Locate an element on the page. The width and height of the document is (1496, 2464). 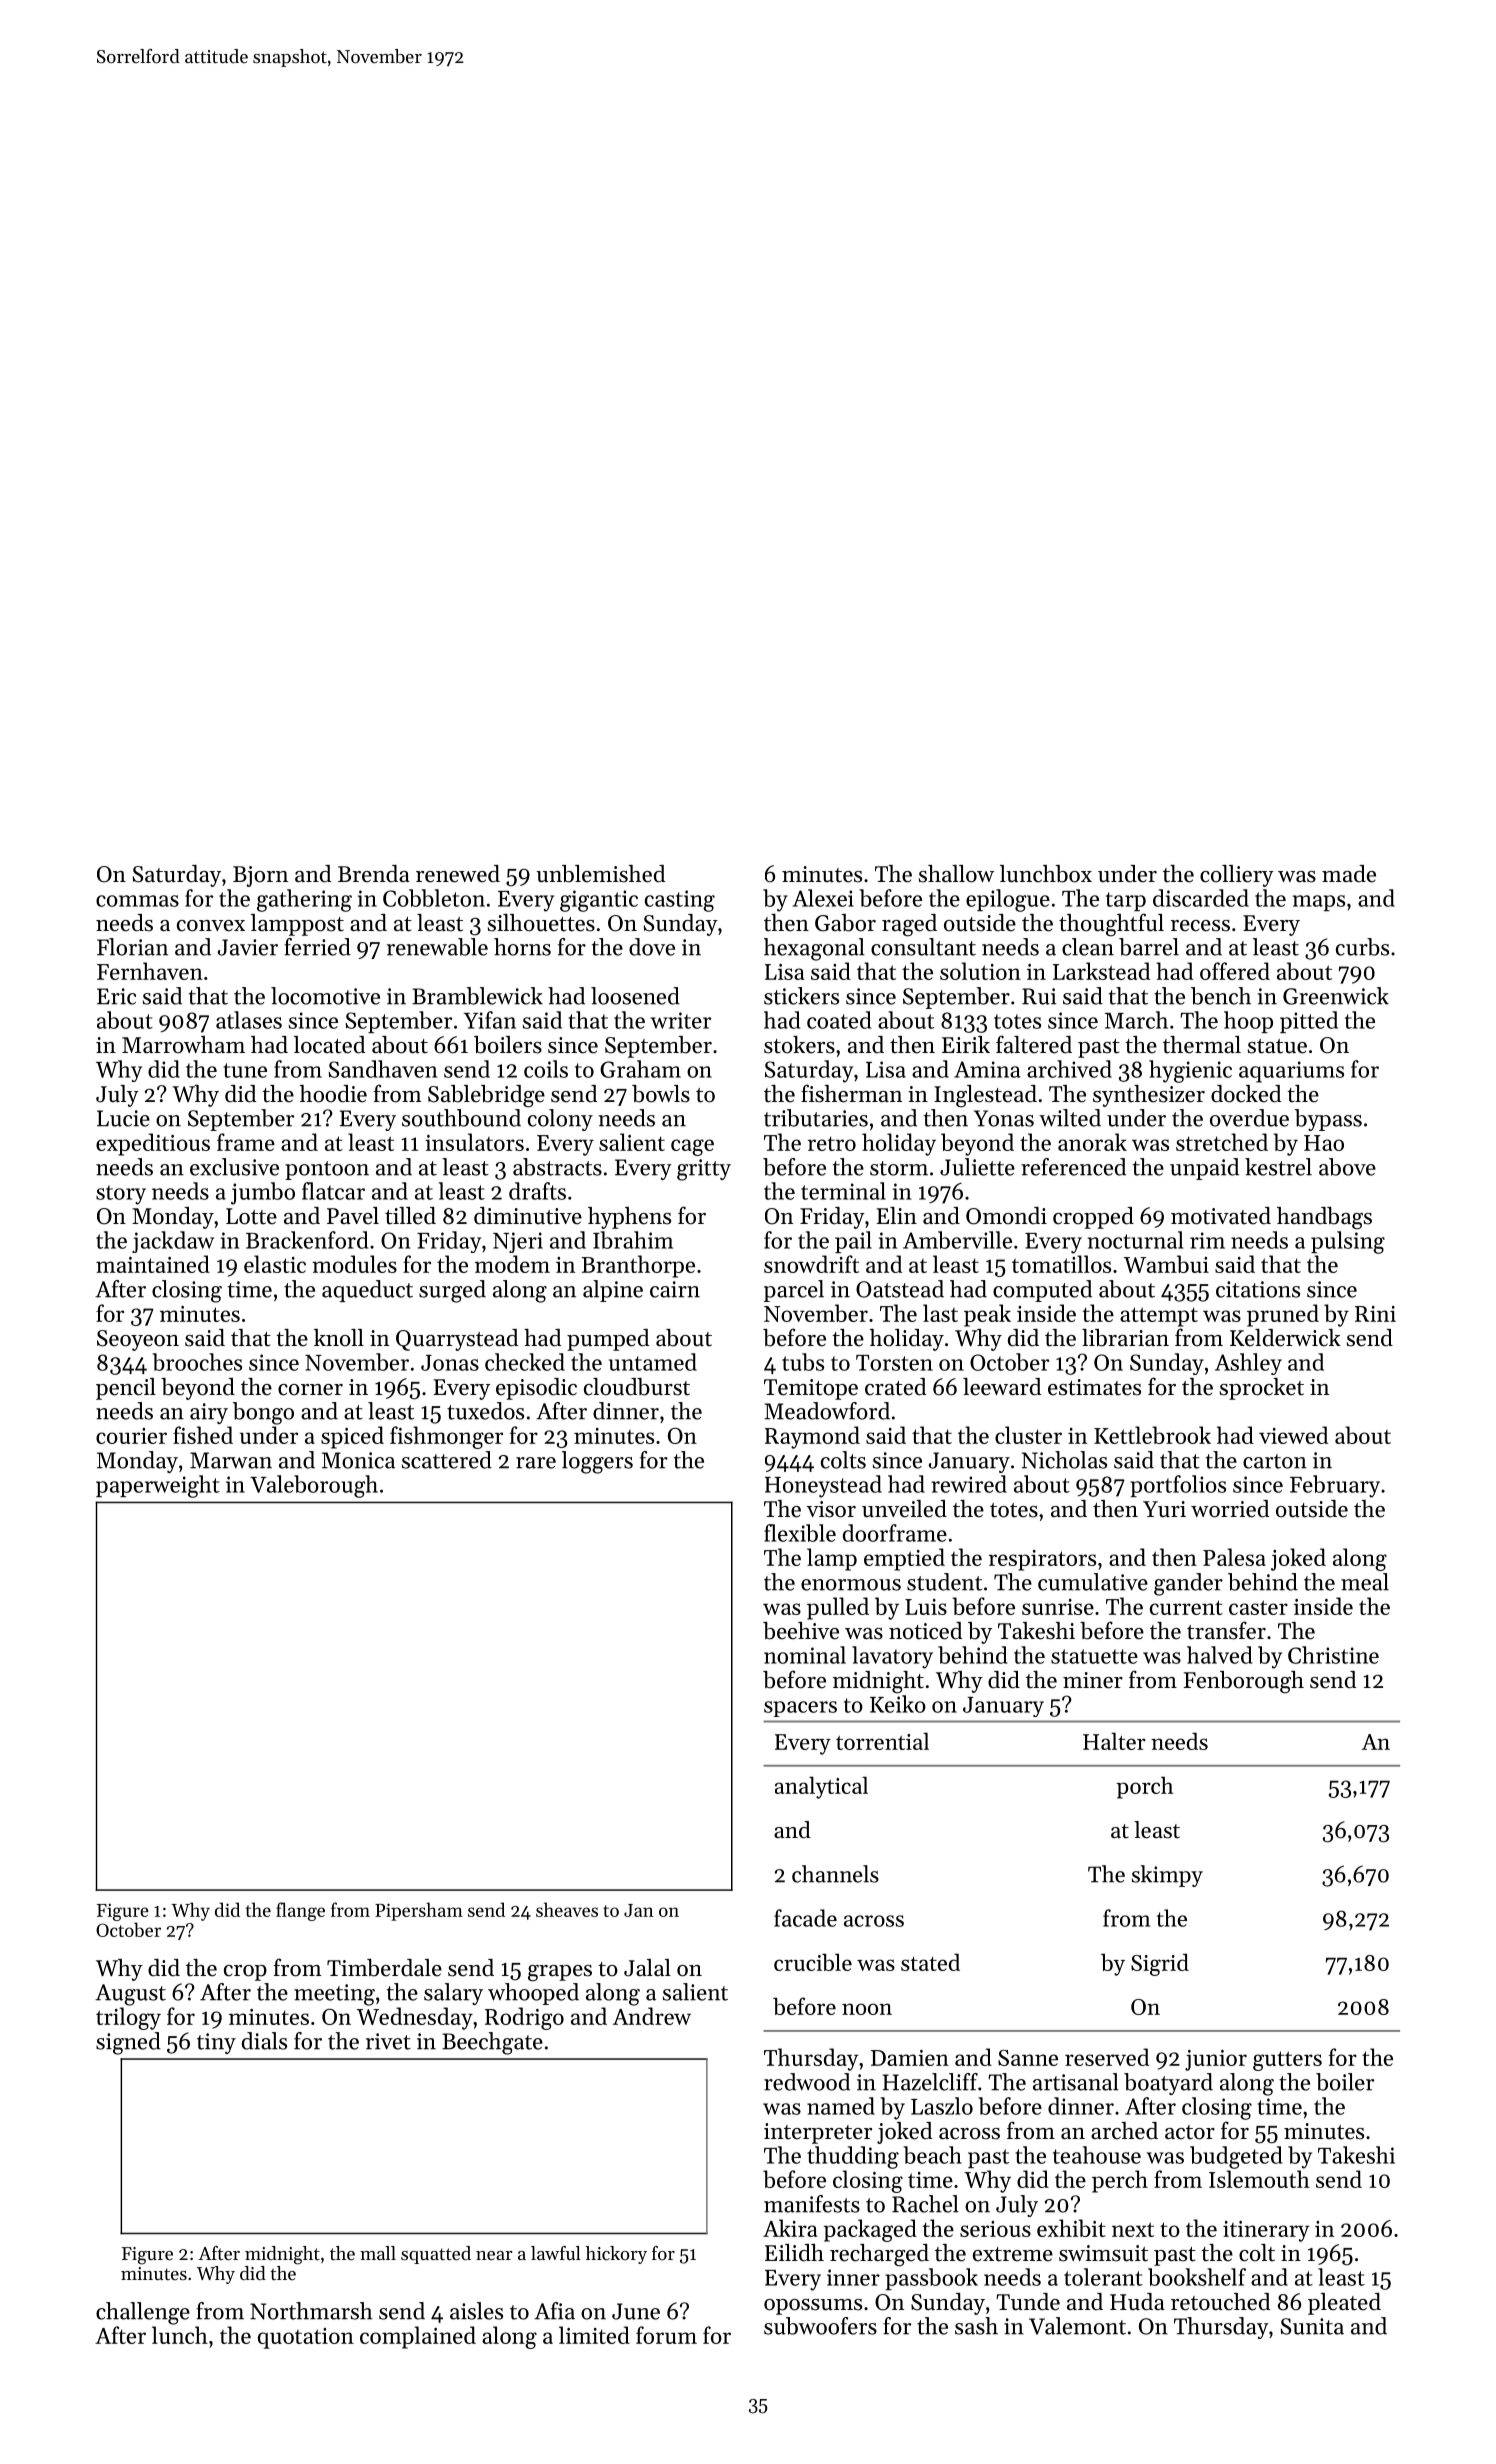
crucible is located at coordinates (813, 1962).
